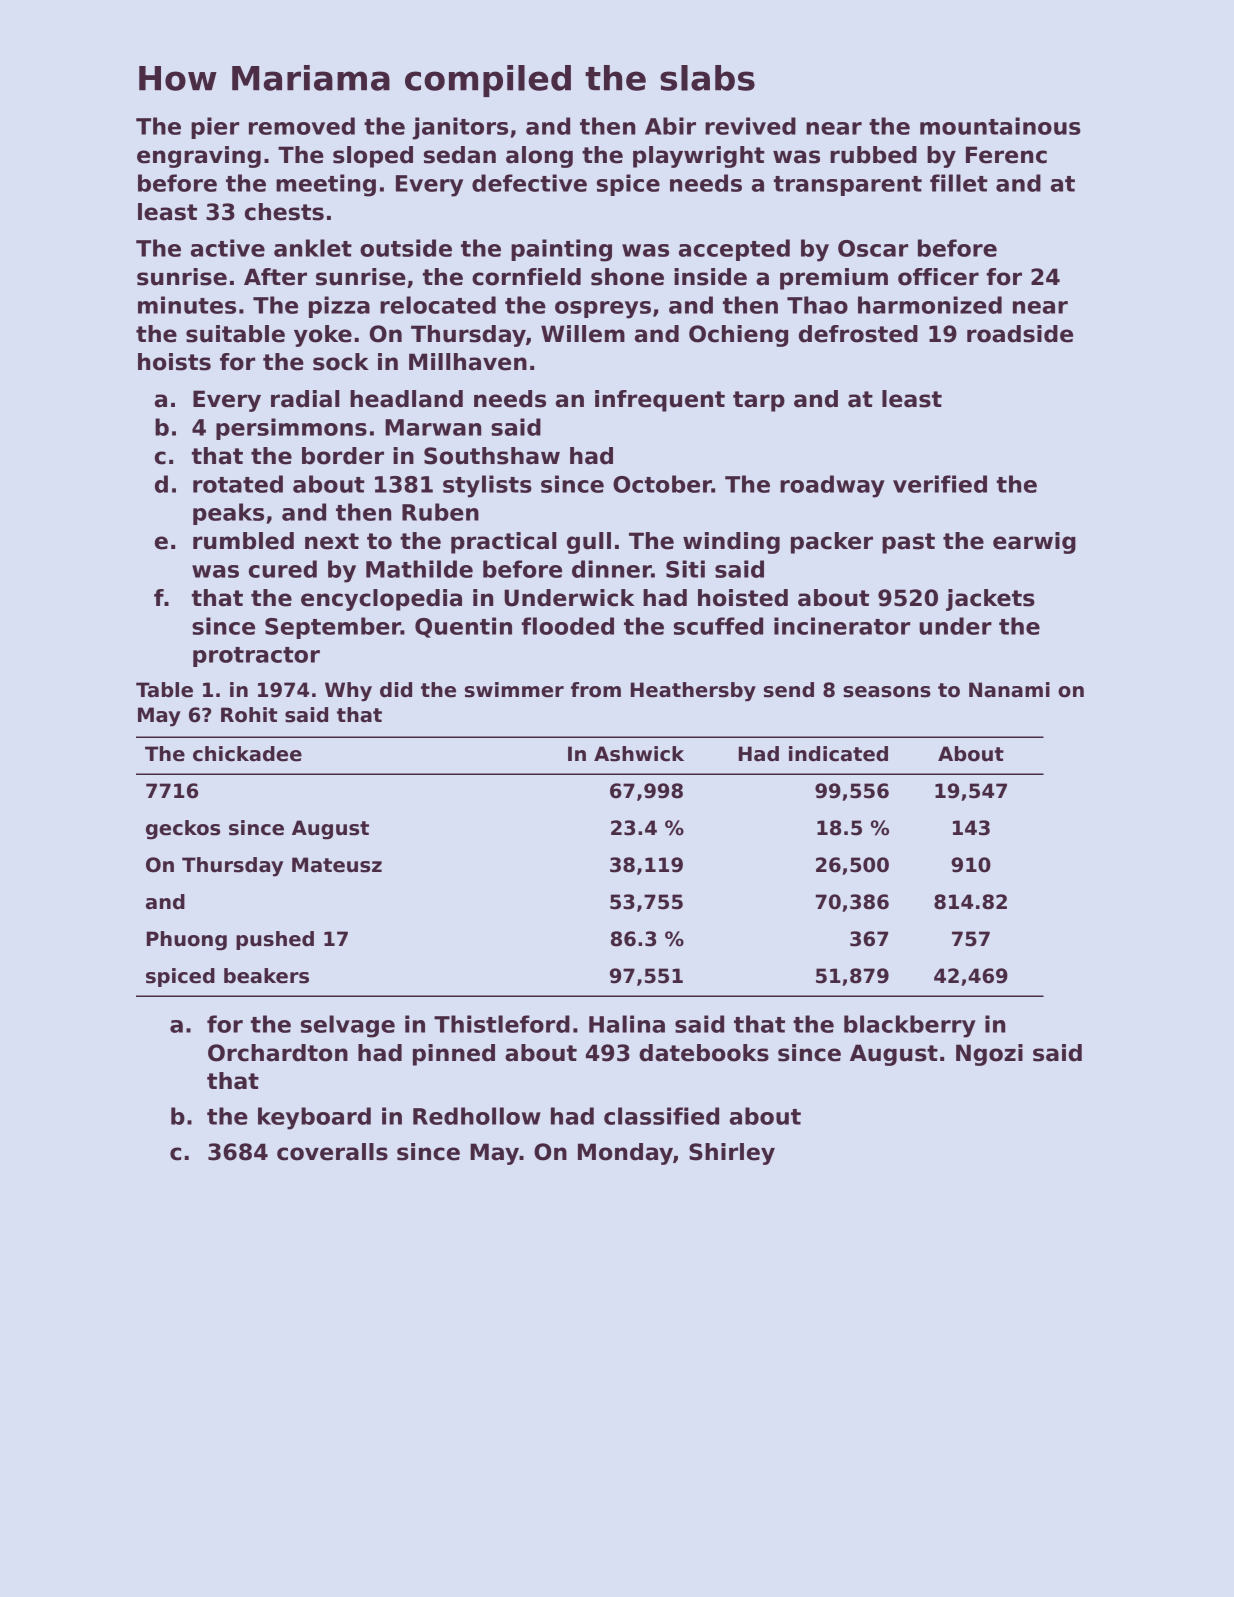  What do you see at coordinates (332, 1152) in the screenshot?
I see `coveralls` at bounding box center [332, 1152].
